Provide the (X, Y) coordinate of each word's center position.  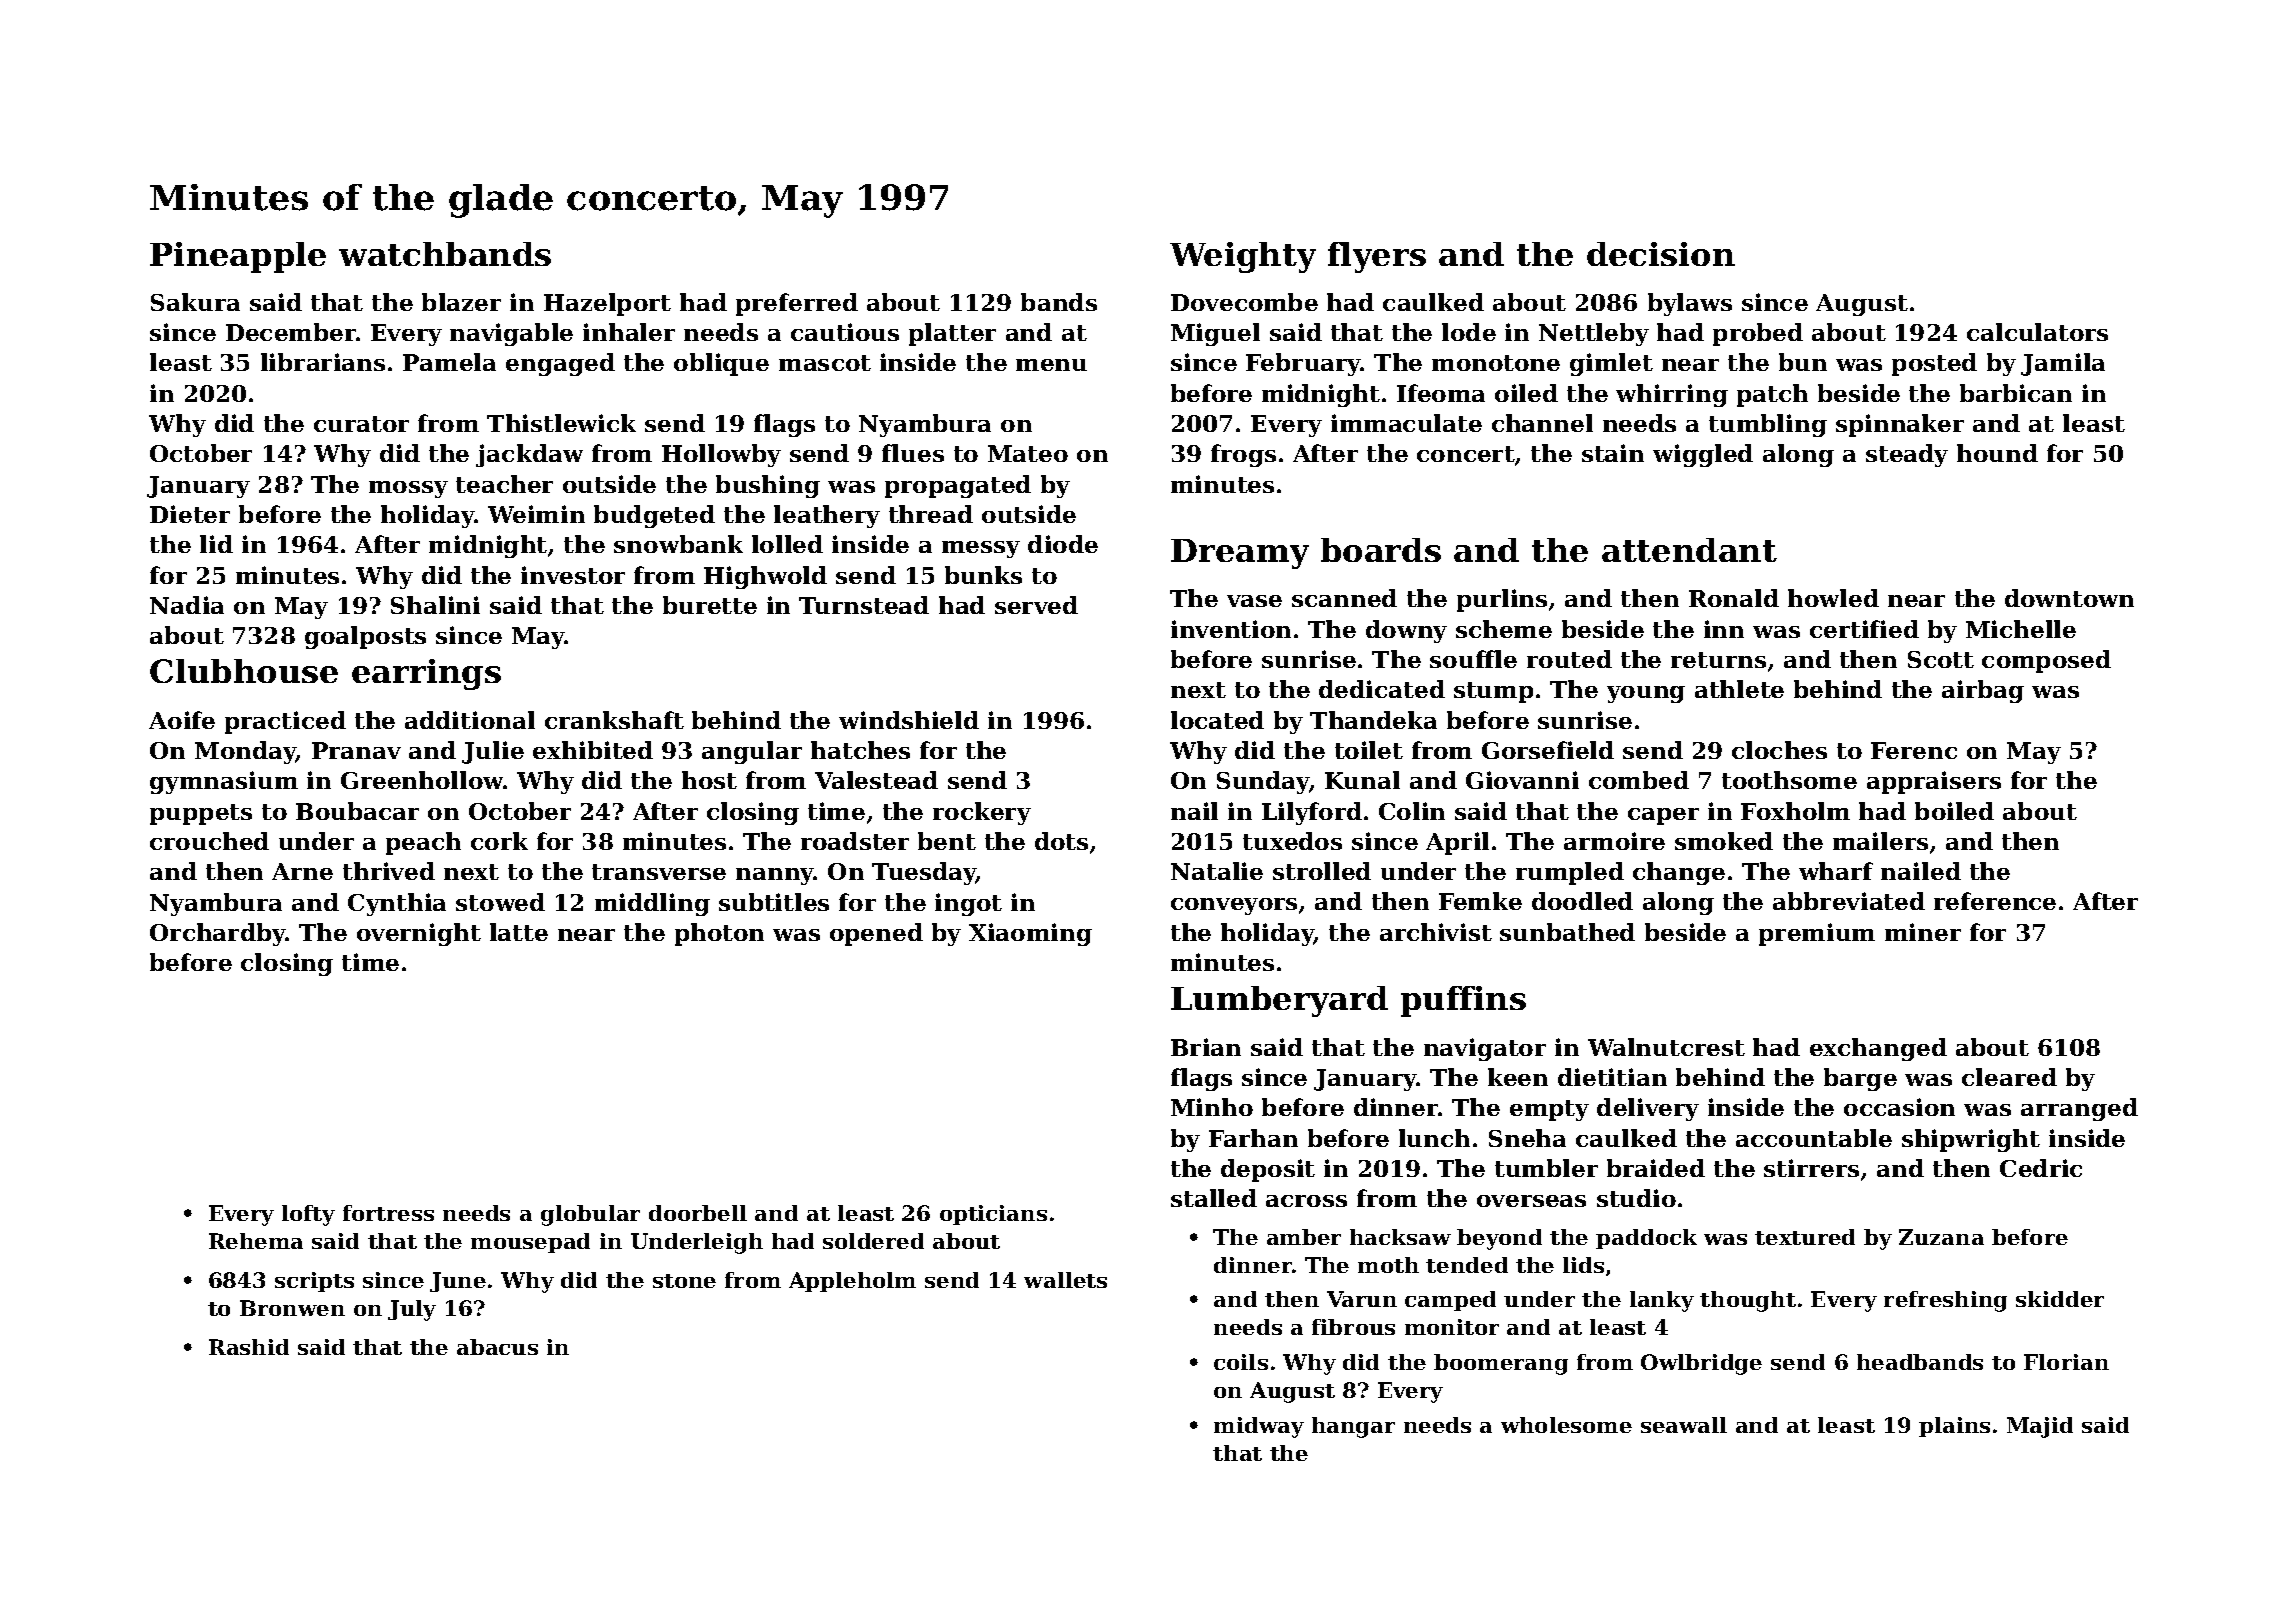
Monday (245, 752)
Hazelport (607, 304)
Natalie (1217, 871)
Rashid (249, 1347)
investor (573, 575)
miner (1923, 932)
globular (590, 1215)
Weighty (1243, 257)
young (1646, 694)
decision (1661, 254)
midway (1259, 1427)
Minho (1212, 1107)
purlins (1502, 600)
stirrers (1811, 1168)
